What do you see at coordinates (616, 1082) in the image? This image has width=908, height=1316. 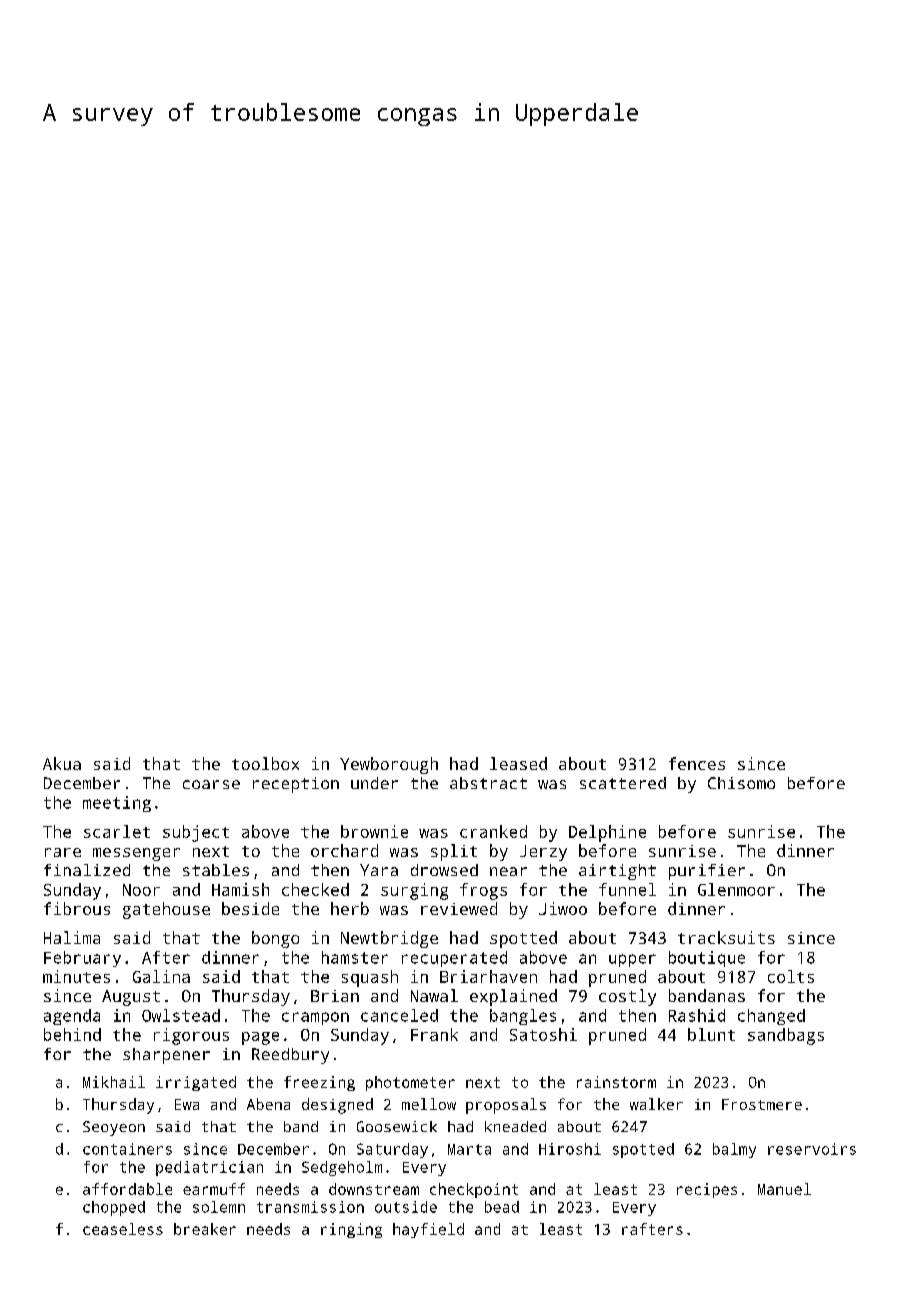 I see `rainstorm` at bounding box center [616, 1082].
